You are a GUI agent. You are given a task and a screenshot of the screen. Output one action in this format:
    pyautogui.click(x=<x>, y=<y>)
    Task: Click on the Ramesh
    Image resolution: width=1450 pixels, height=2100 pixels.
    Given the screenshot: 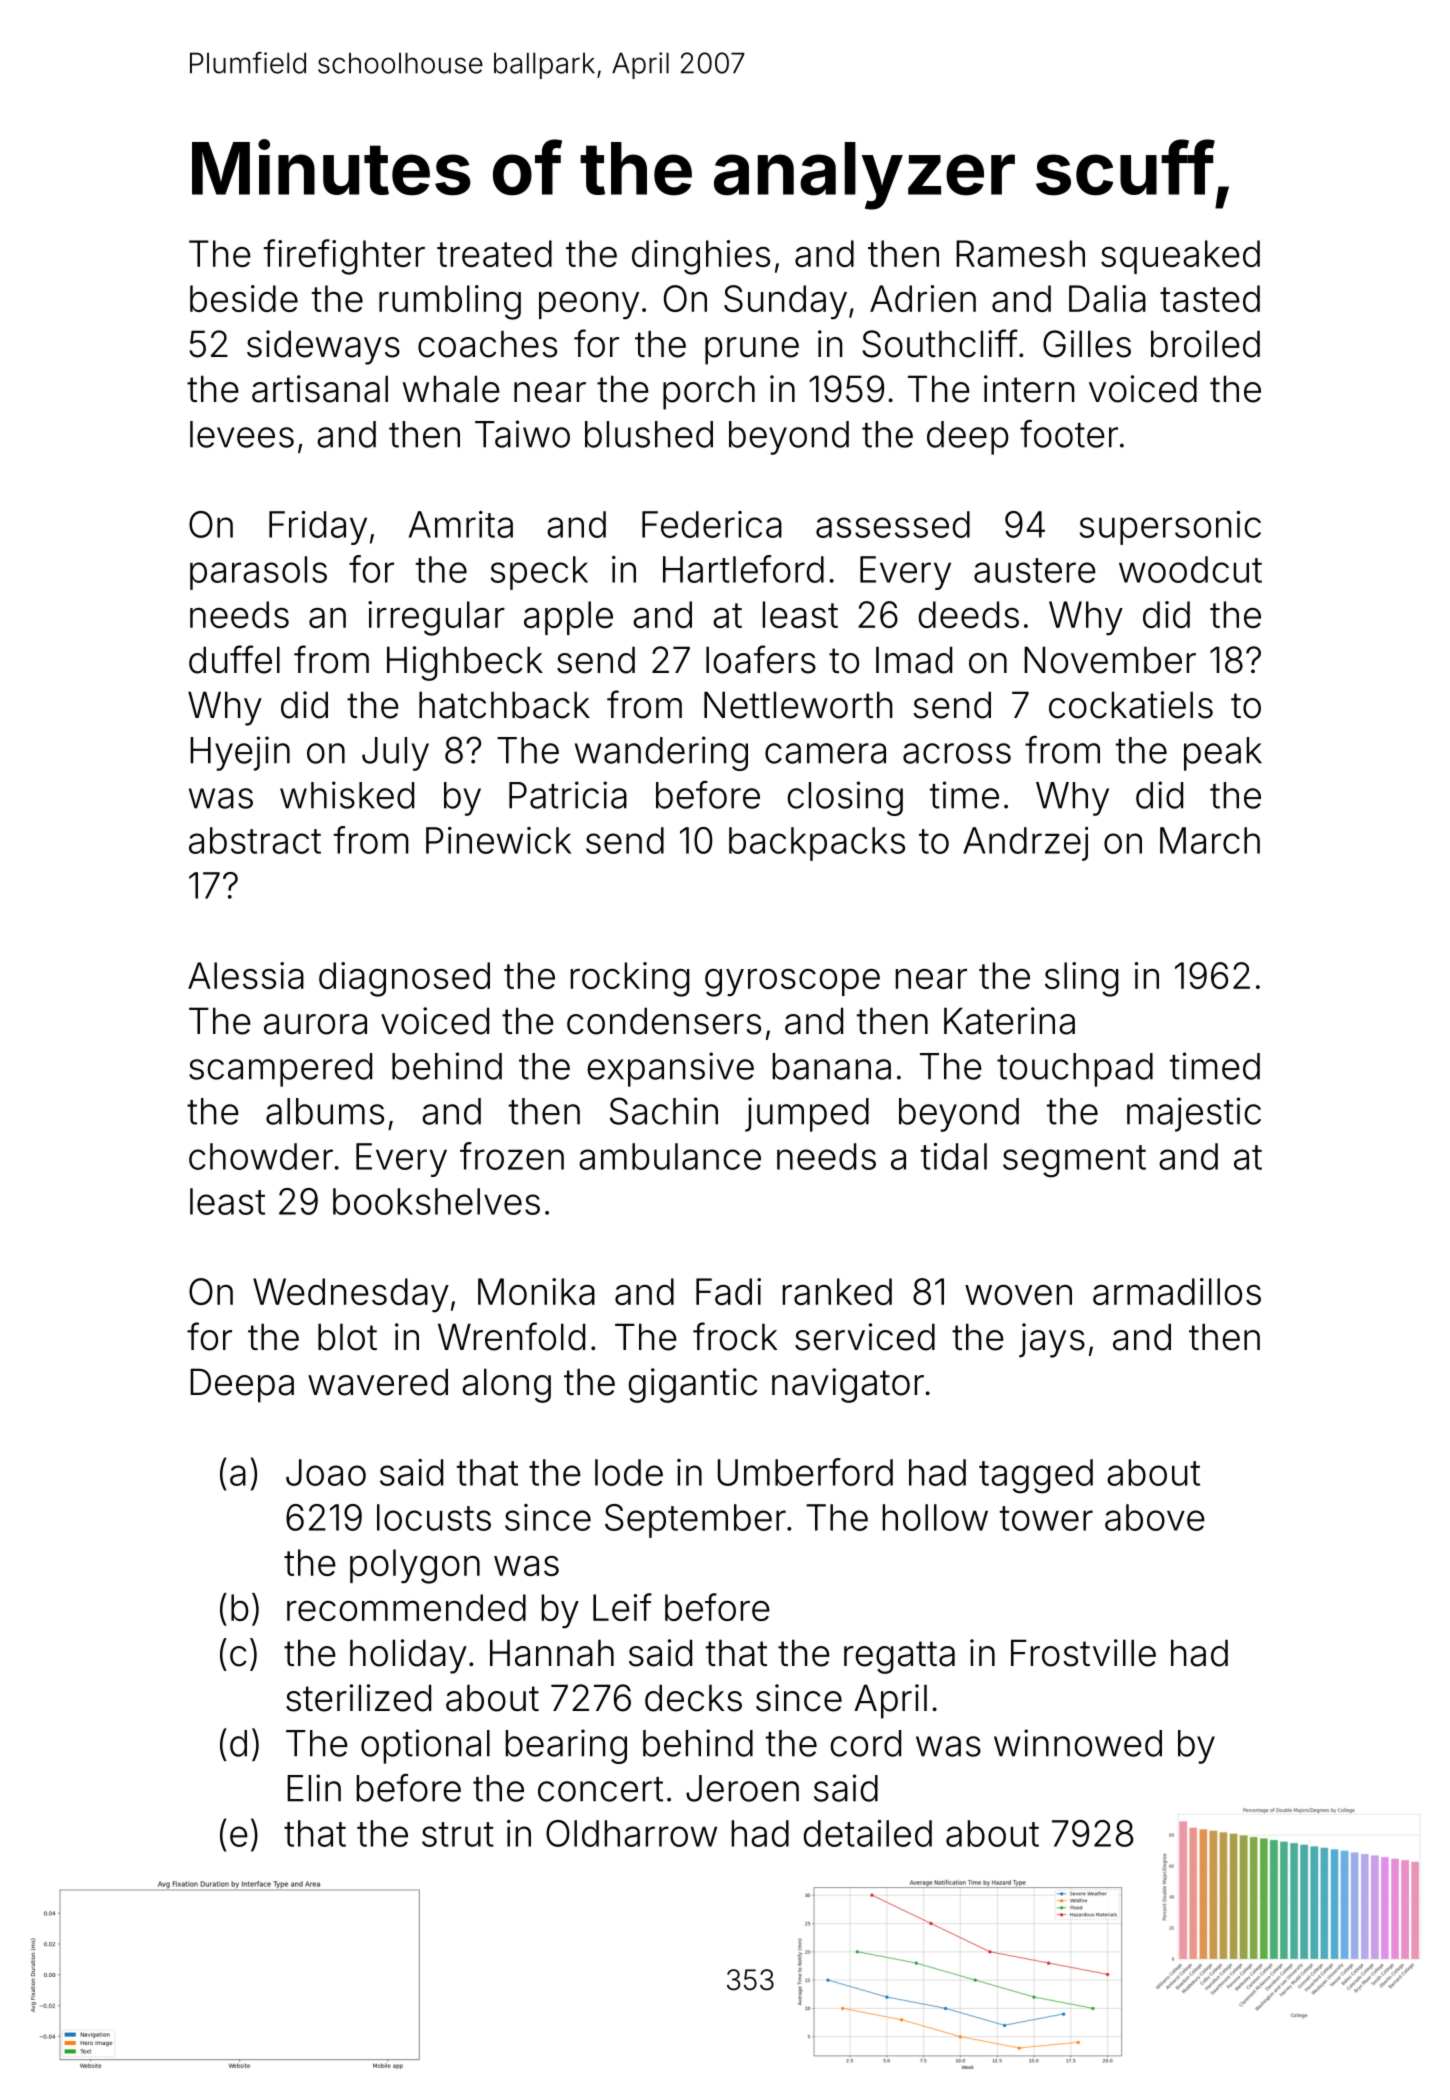 What is the action you would take?
    pyautogui.click(x=1020, y=253)
